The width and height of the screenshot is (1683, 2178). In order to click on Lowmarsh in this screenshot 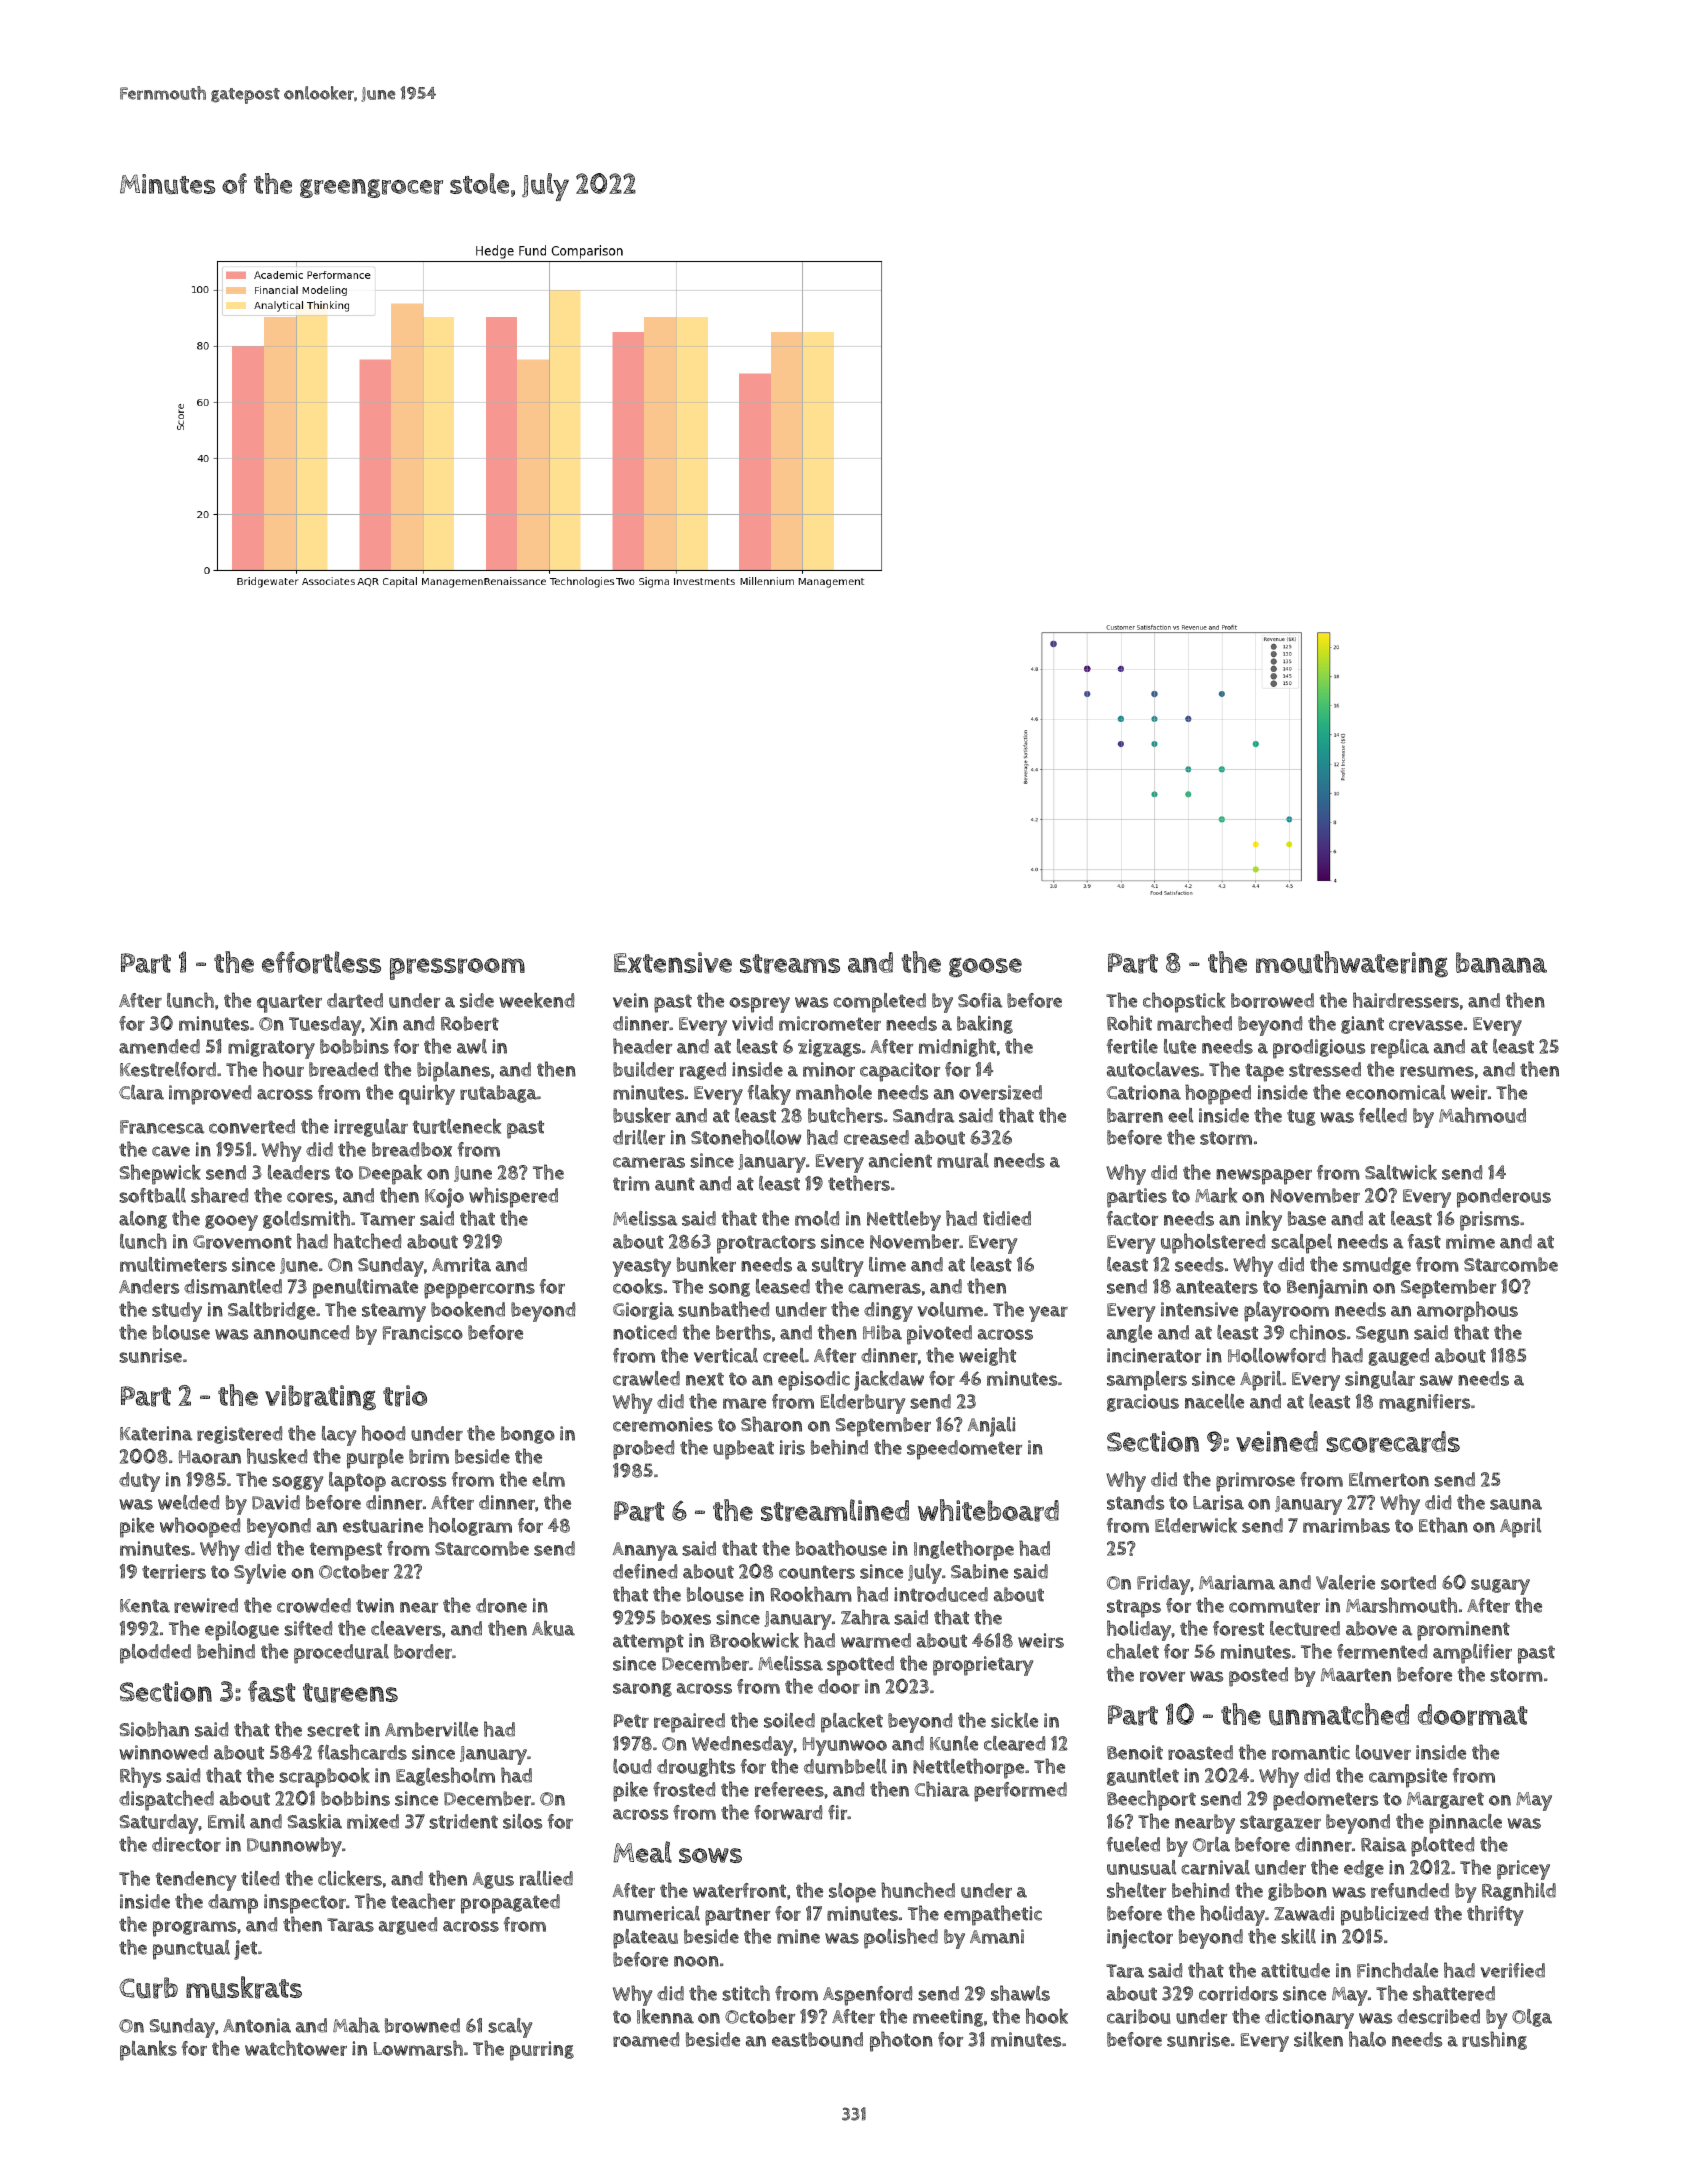, I will do `click(418, 2048)`.
